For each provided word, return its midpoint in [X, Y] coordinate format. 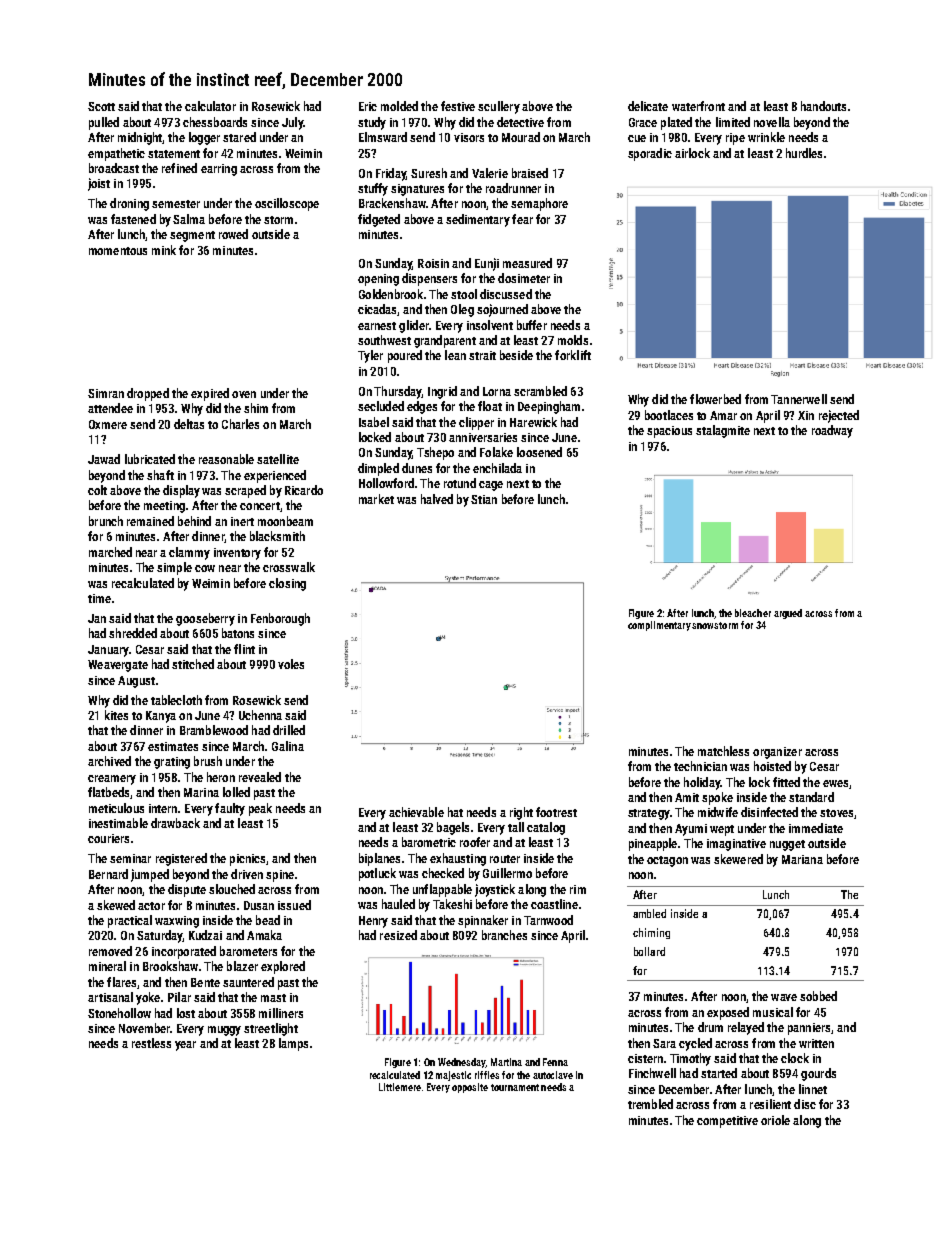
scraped [245, 491]
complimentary [659, 626]
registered [181, 859]
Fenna [555, 1062]
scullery [499, 107]
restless [151, 1043]
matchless [723, 751]
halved [437, 499]
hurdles [804, 153]
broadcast [114, 168]
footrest [556, 812]
